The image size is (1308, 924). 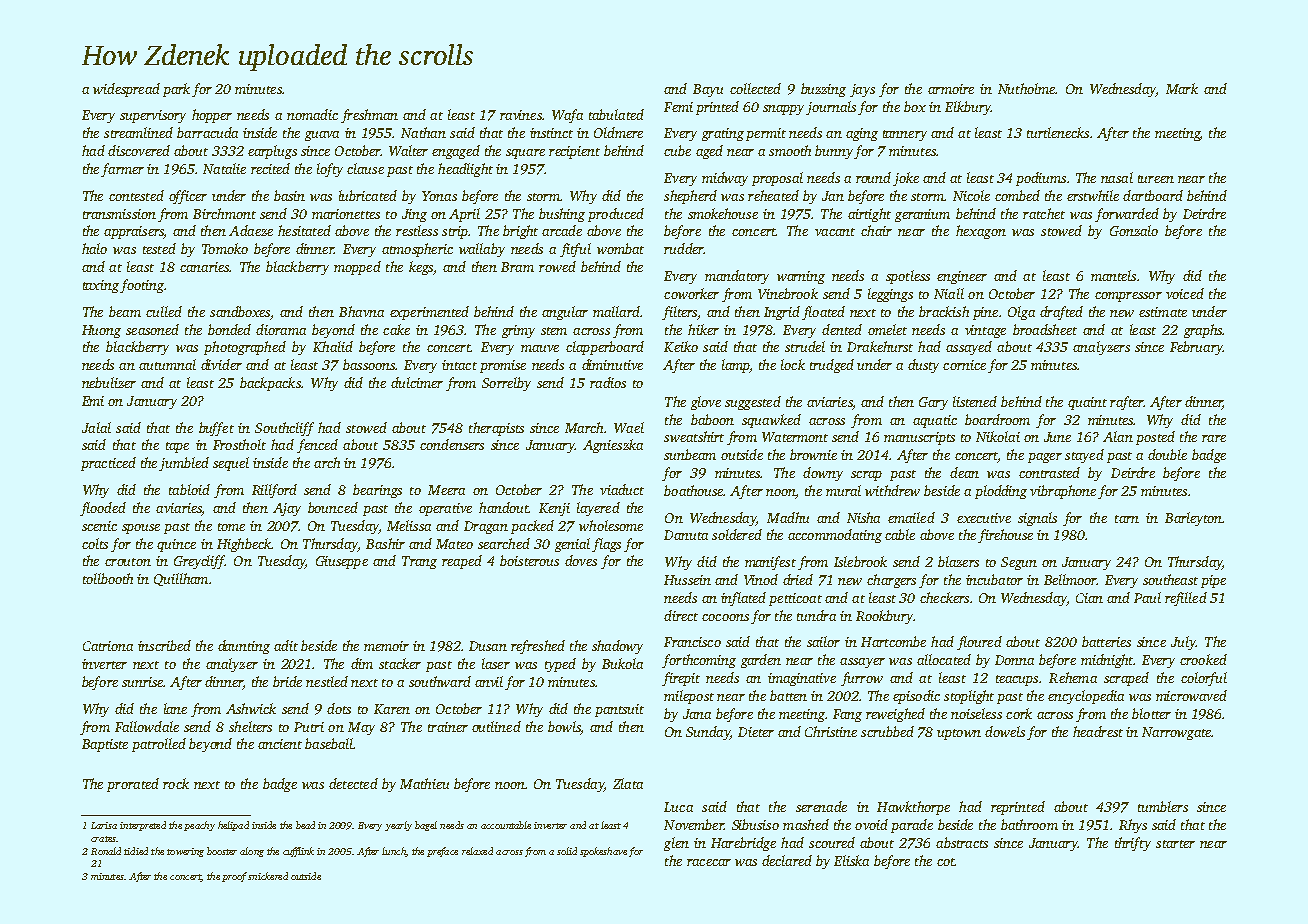 What do you see at coordinates (805, 346) in the screenshot?
I see `strudel` at bounding box center [805, 346].
